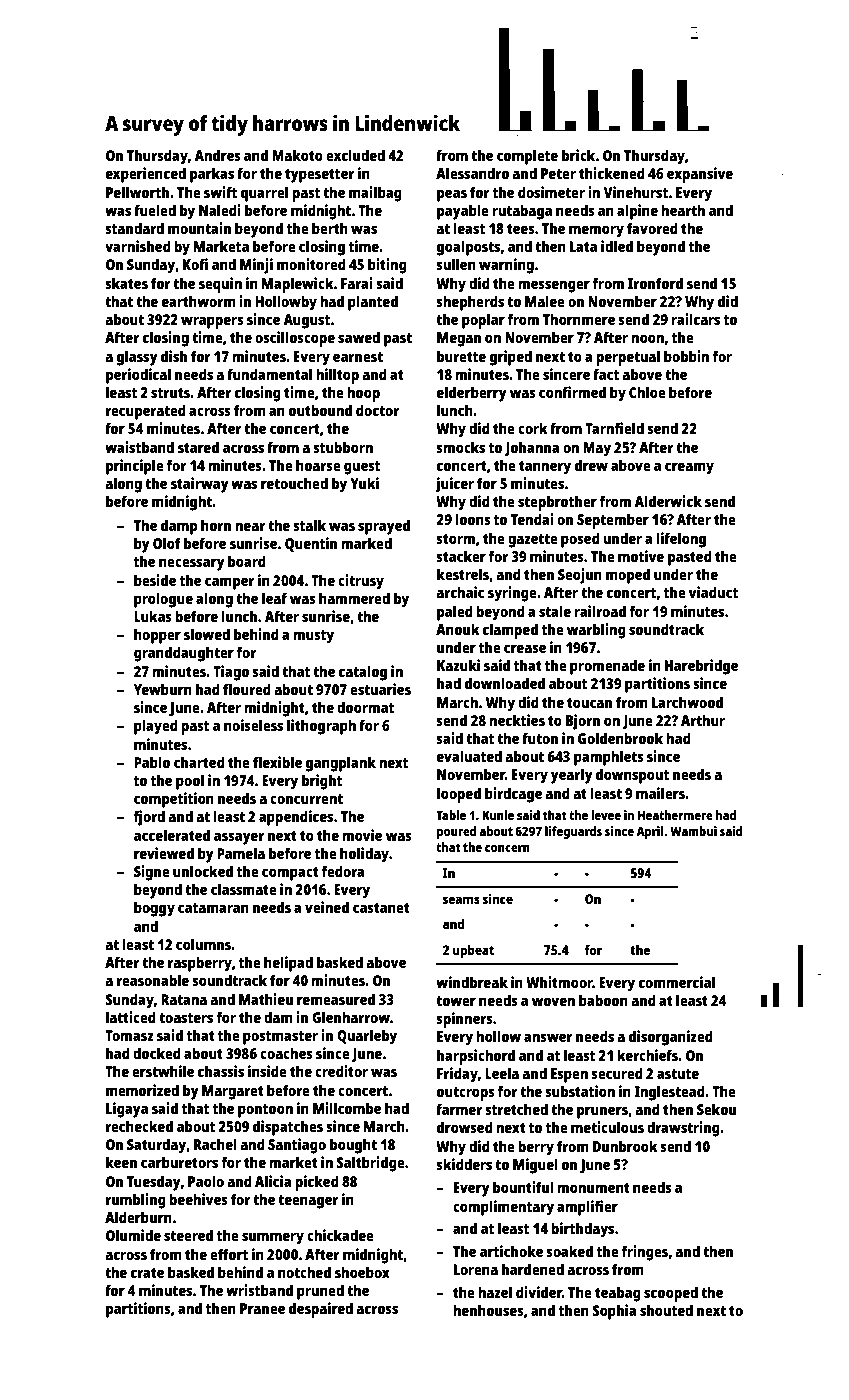 The height and width of the screenshot is (1400, 849). Describe the element at coordinates (355, 155) in the screenshot. I see `excluded` at that location.
